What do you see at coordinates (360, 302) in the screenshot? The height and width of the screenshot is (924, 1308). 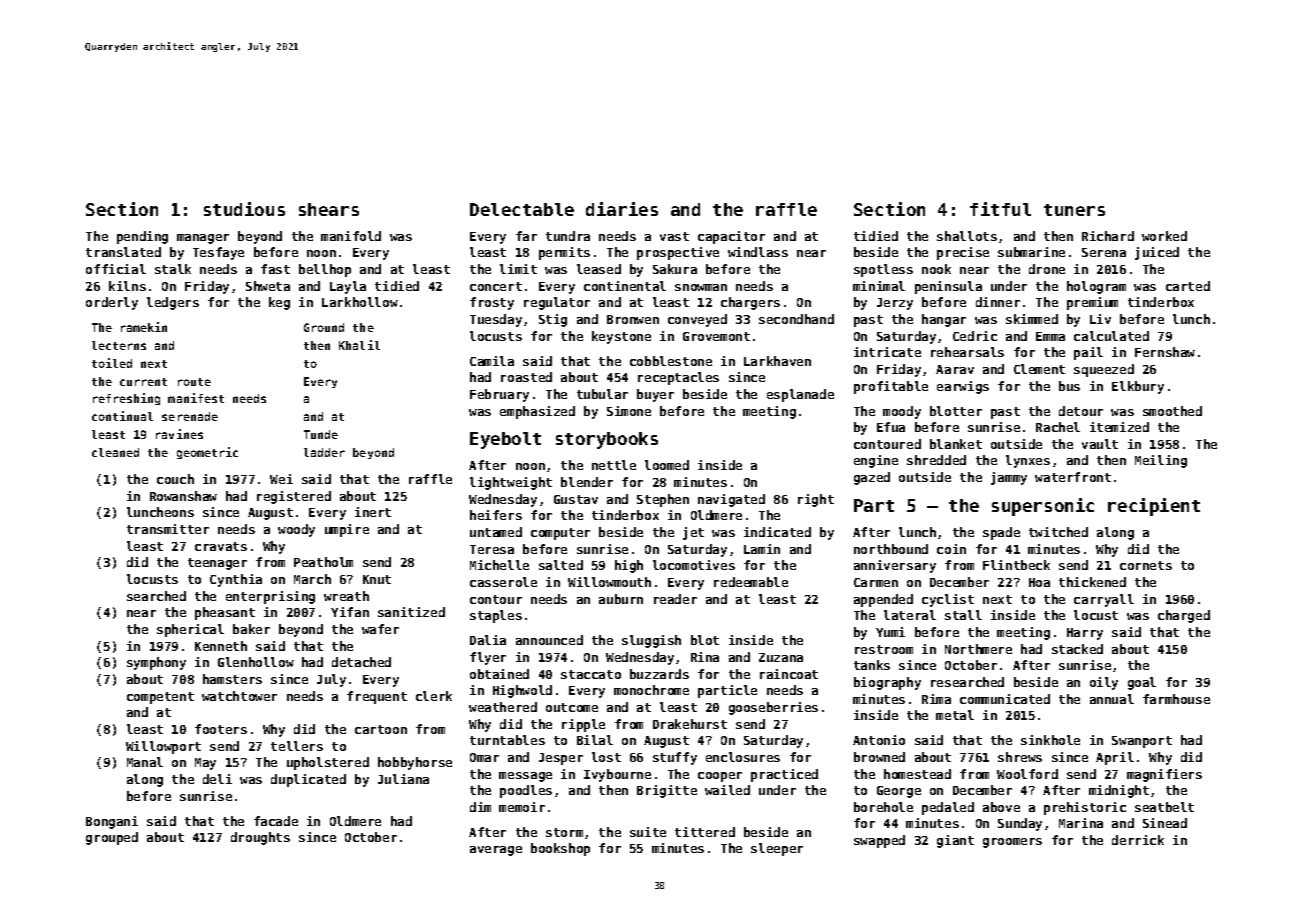 I see `Larkhollow` at bounding box center [360, 302].
